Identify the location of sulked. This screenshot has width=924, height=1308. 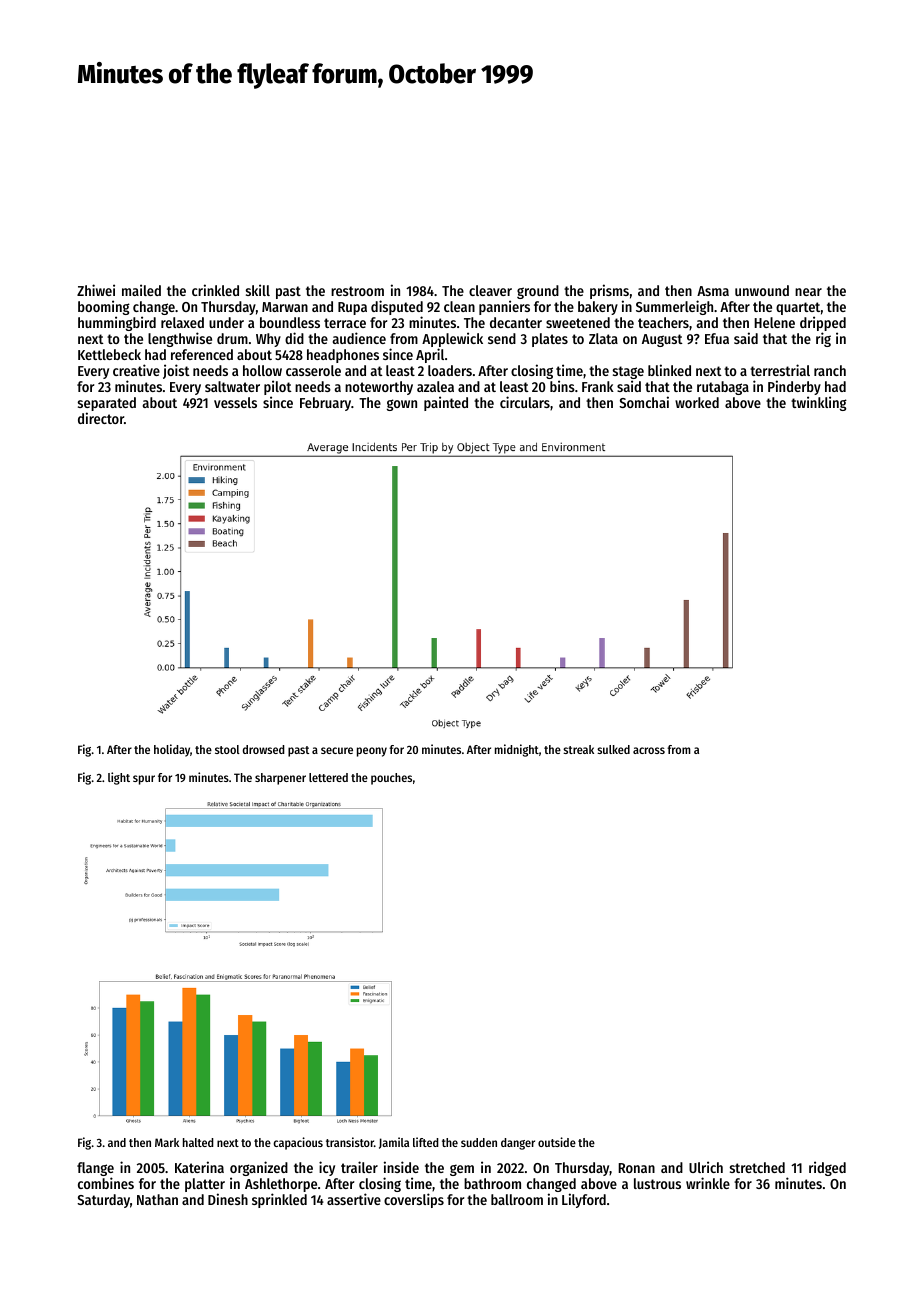
(613, 749).
